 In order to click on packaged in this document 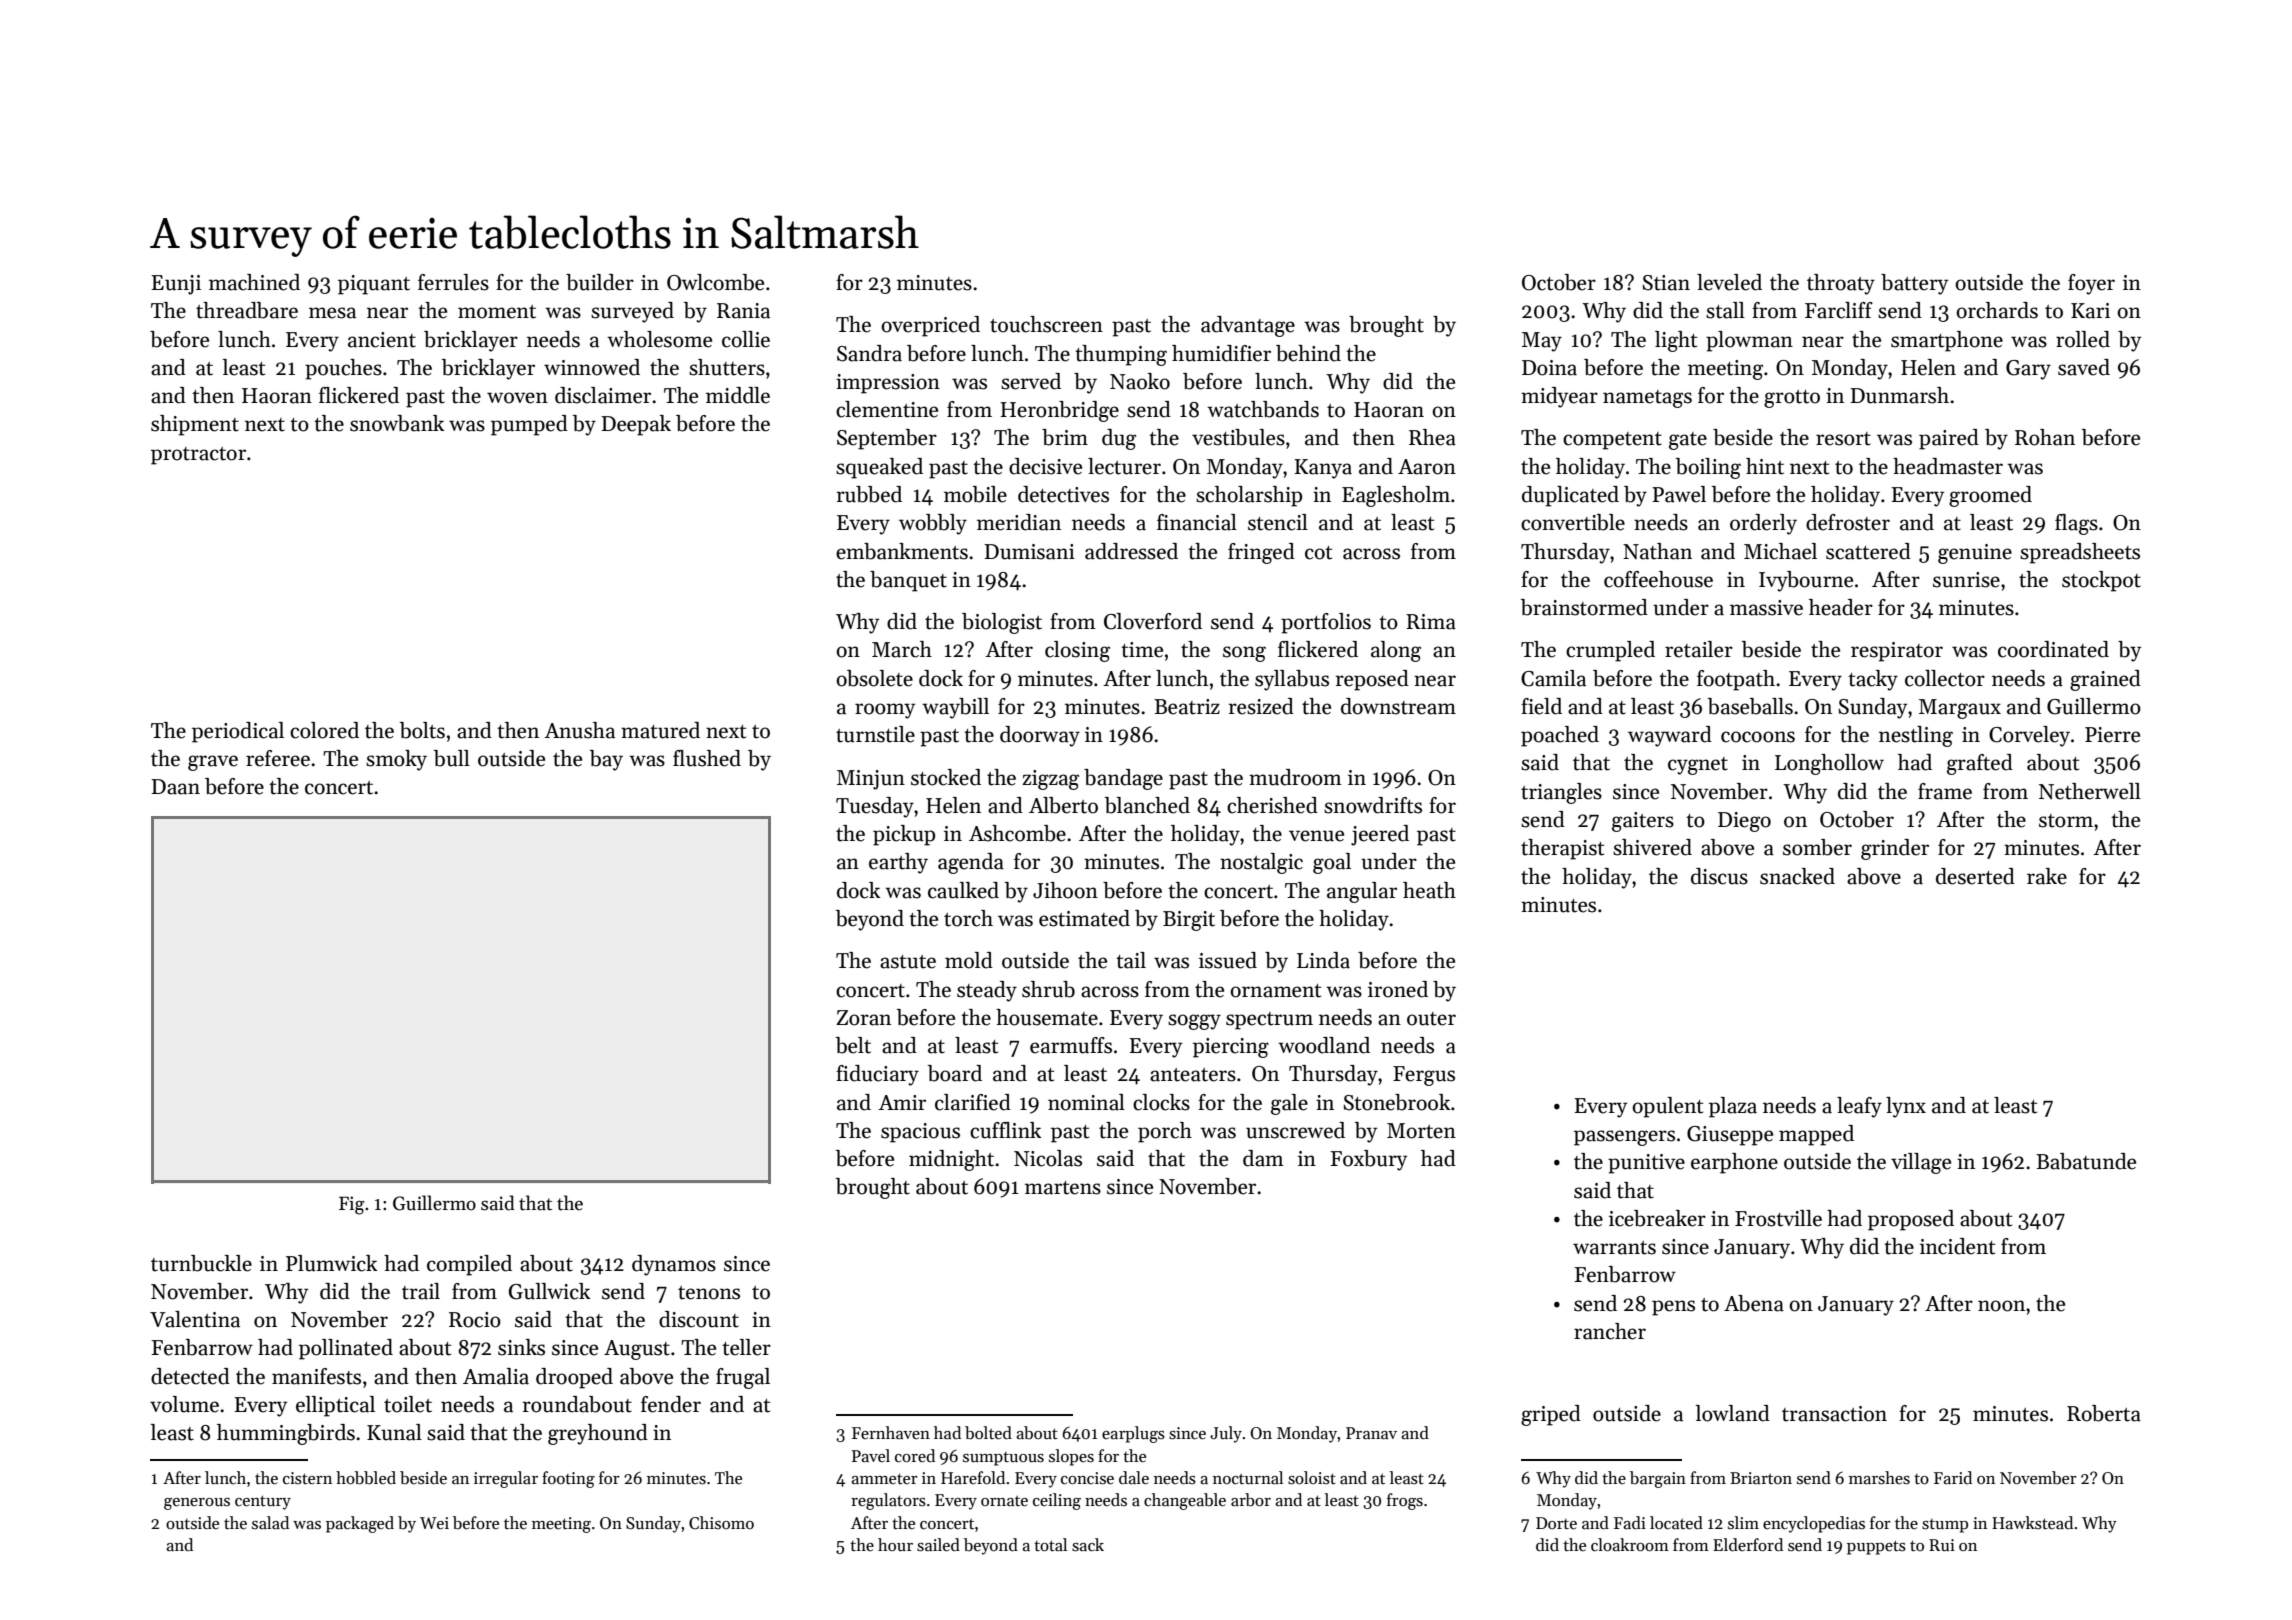, I will do `click(360, 1524)`.
